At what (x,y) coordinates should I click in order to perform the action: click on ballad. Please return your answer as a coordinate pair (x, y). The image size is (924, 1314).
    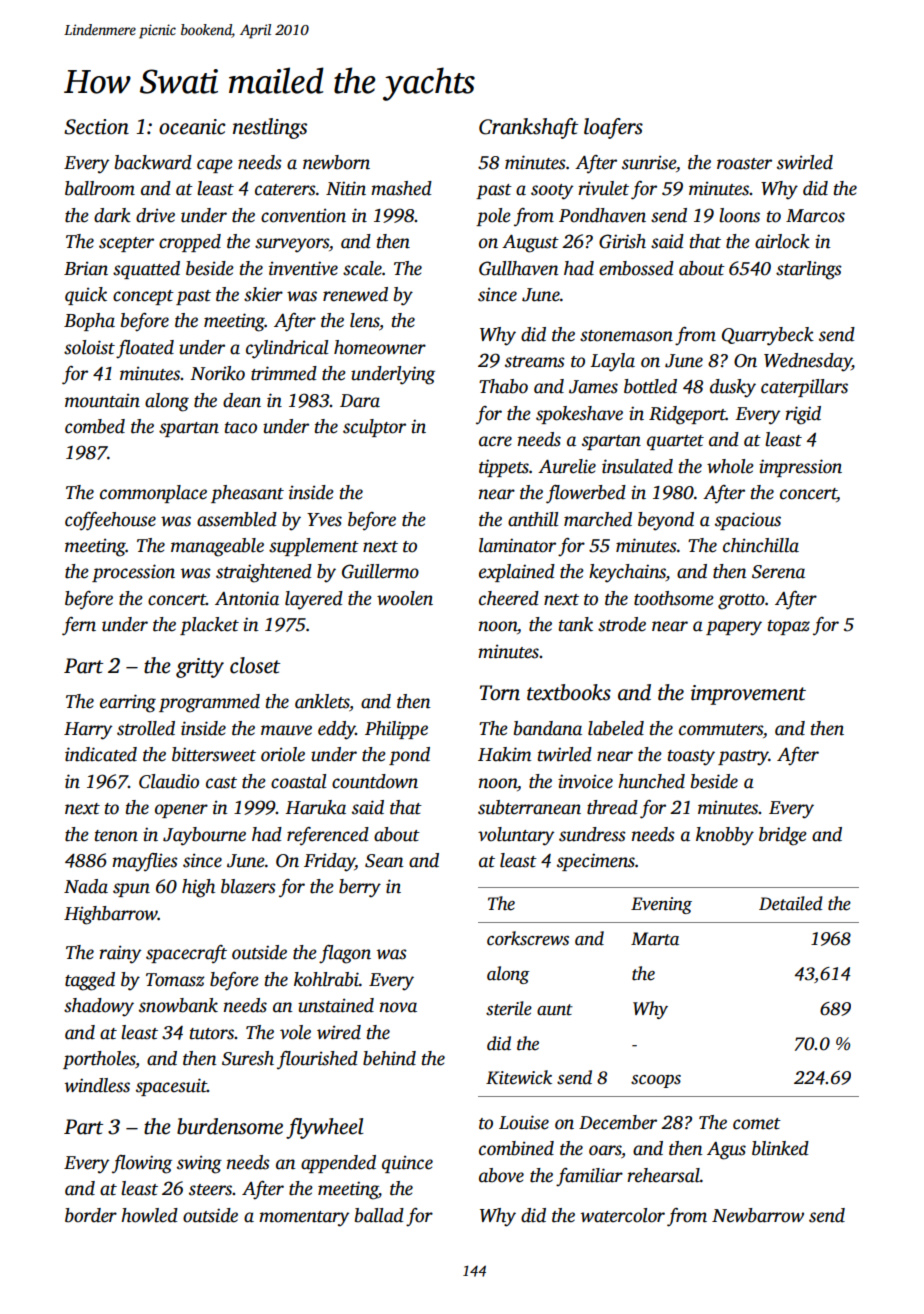
    Looking at the image, I should click on (379, 1215).
